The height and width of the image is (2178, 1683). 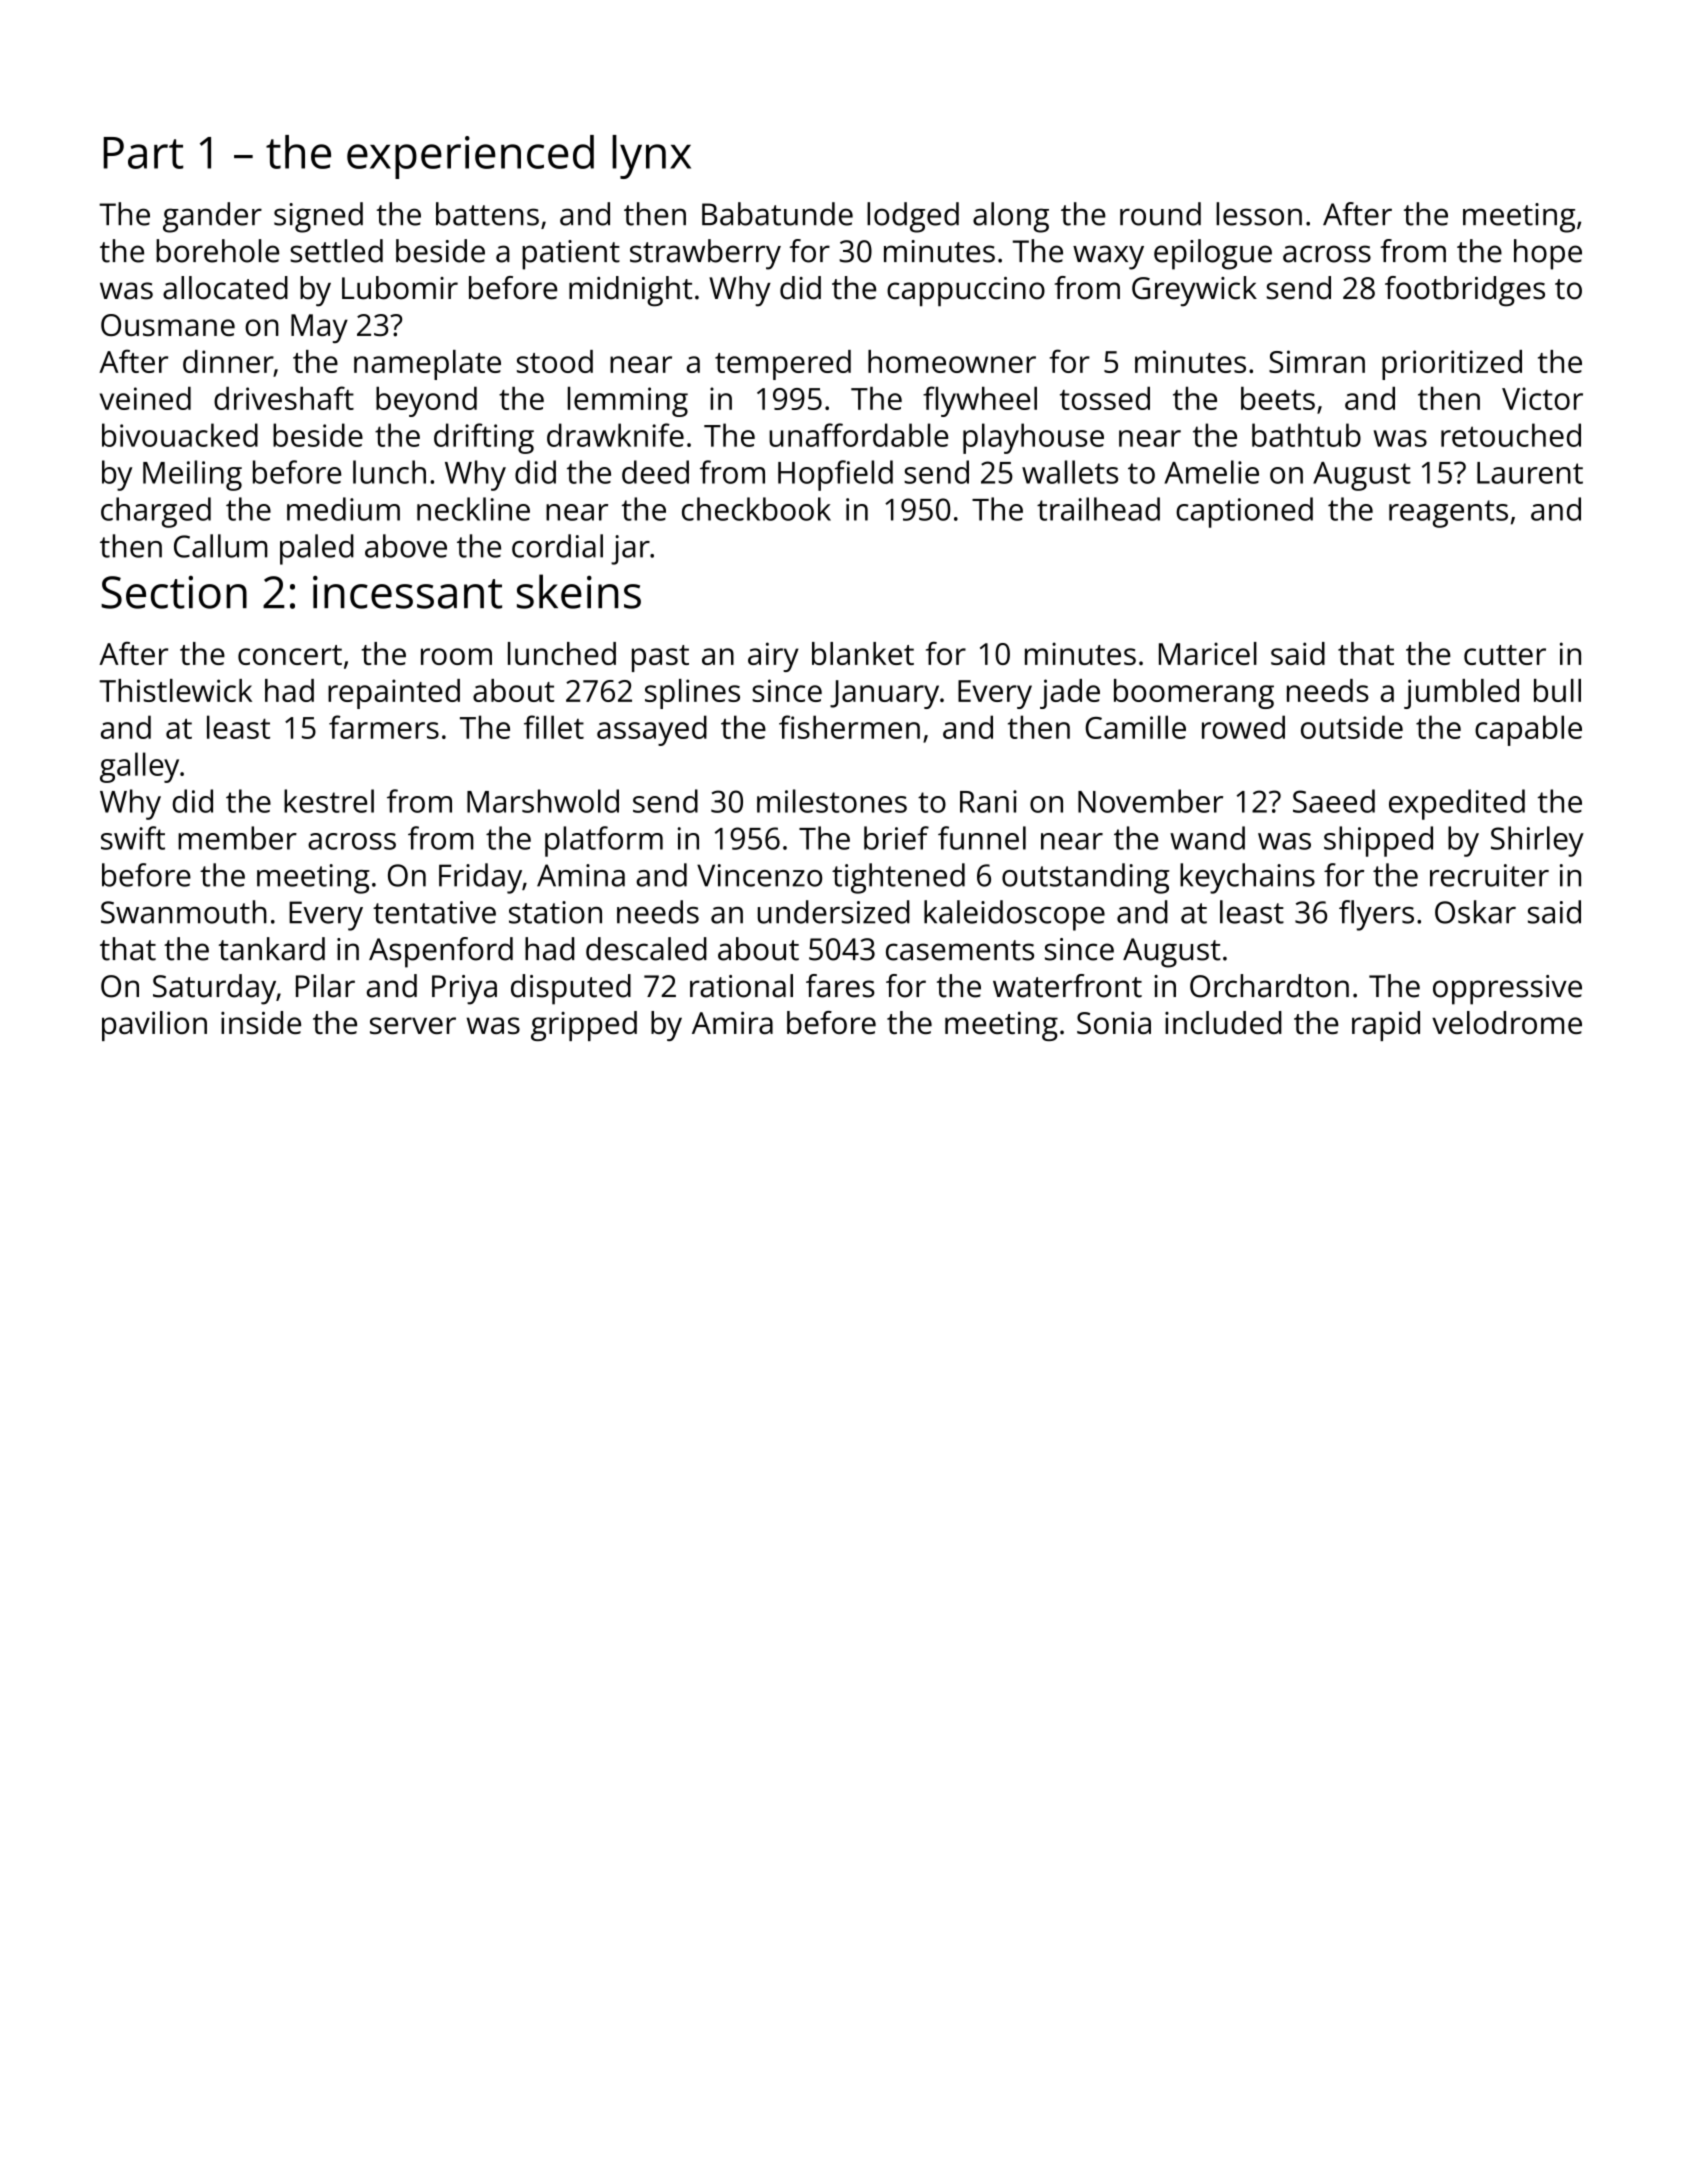 I want to click on lodged, so click(x=913, y=217).
